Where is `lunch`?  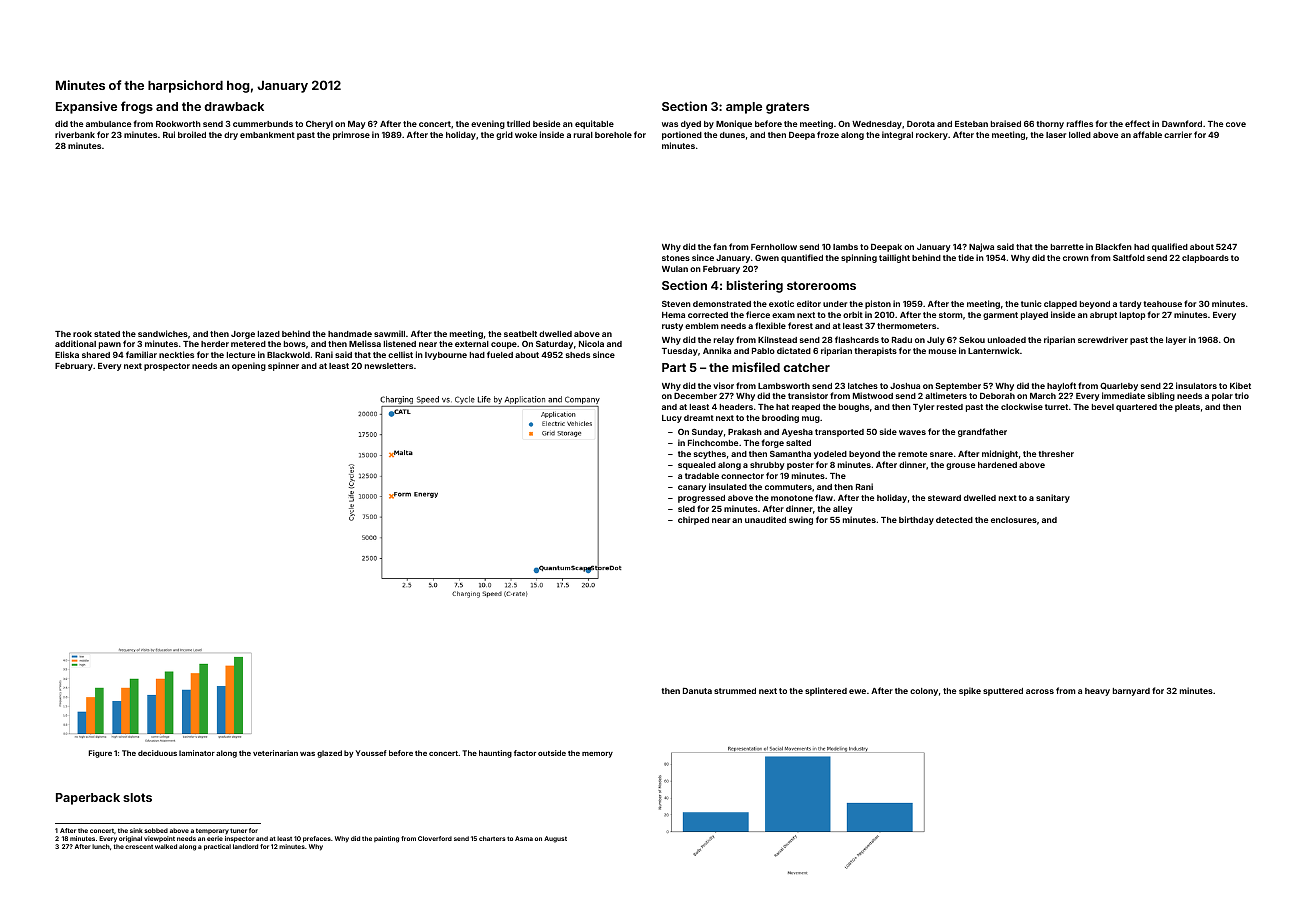 lunch is located at coordinates (101, 846).
